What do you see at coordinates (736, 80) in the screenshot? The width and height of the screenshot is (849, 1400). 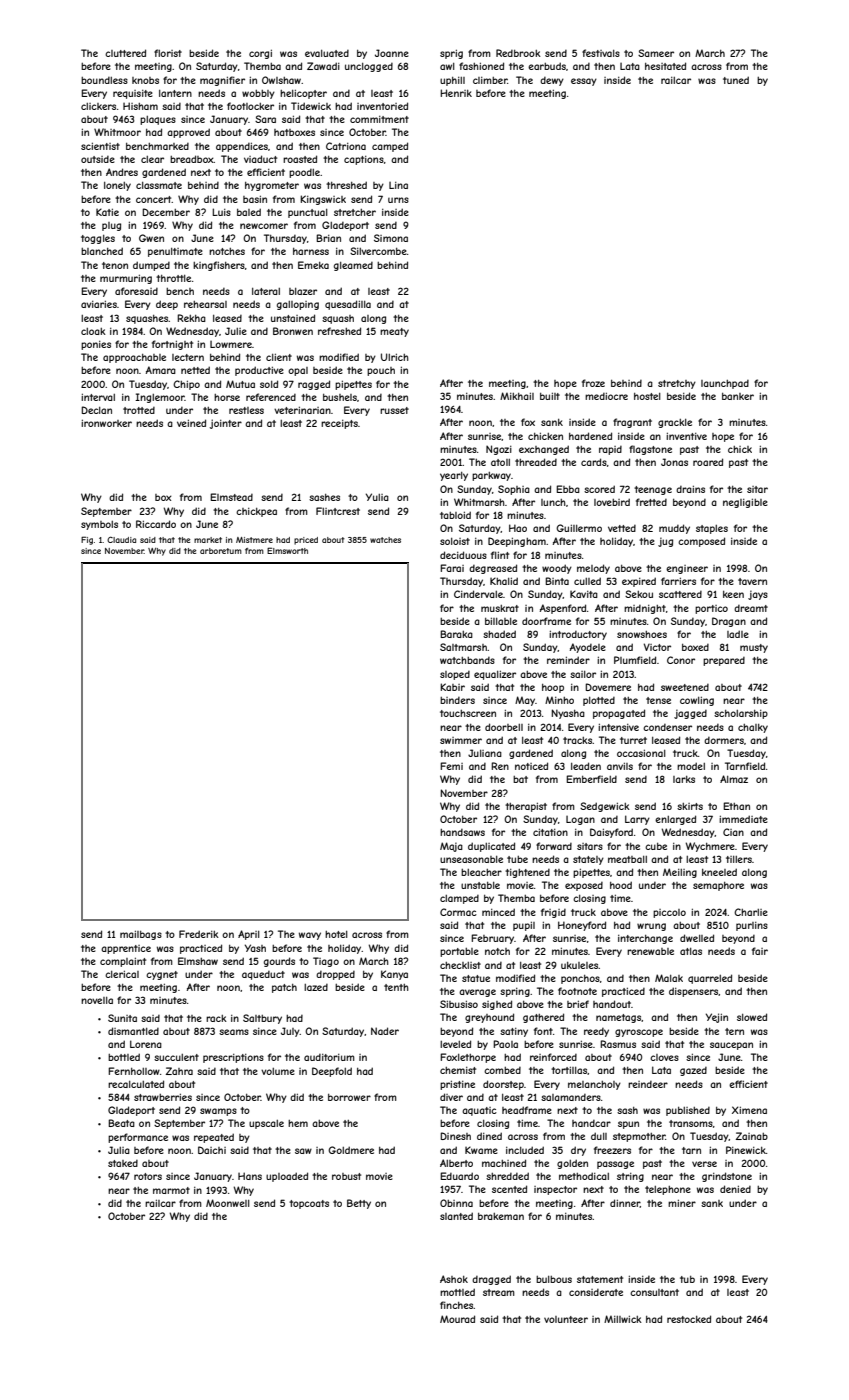 I see `tuned` at bounding box center [736, 80].
